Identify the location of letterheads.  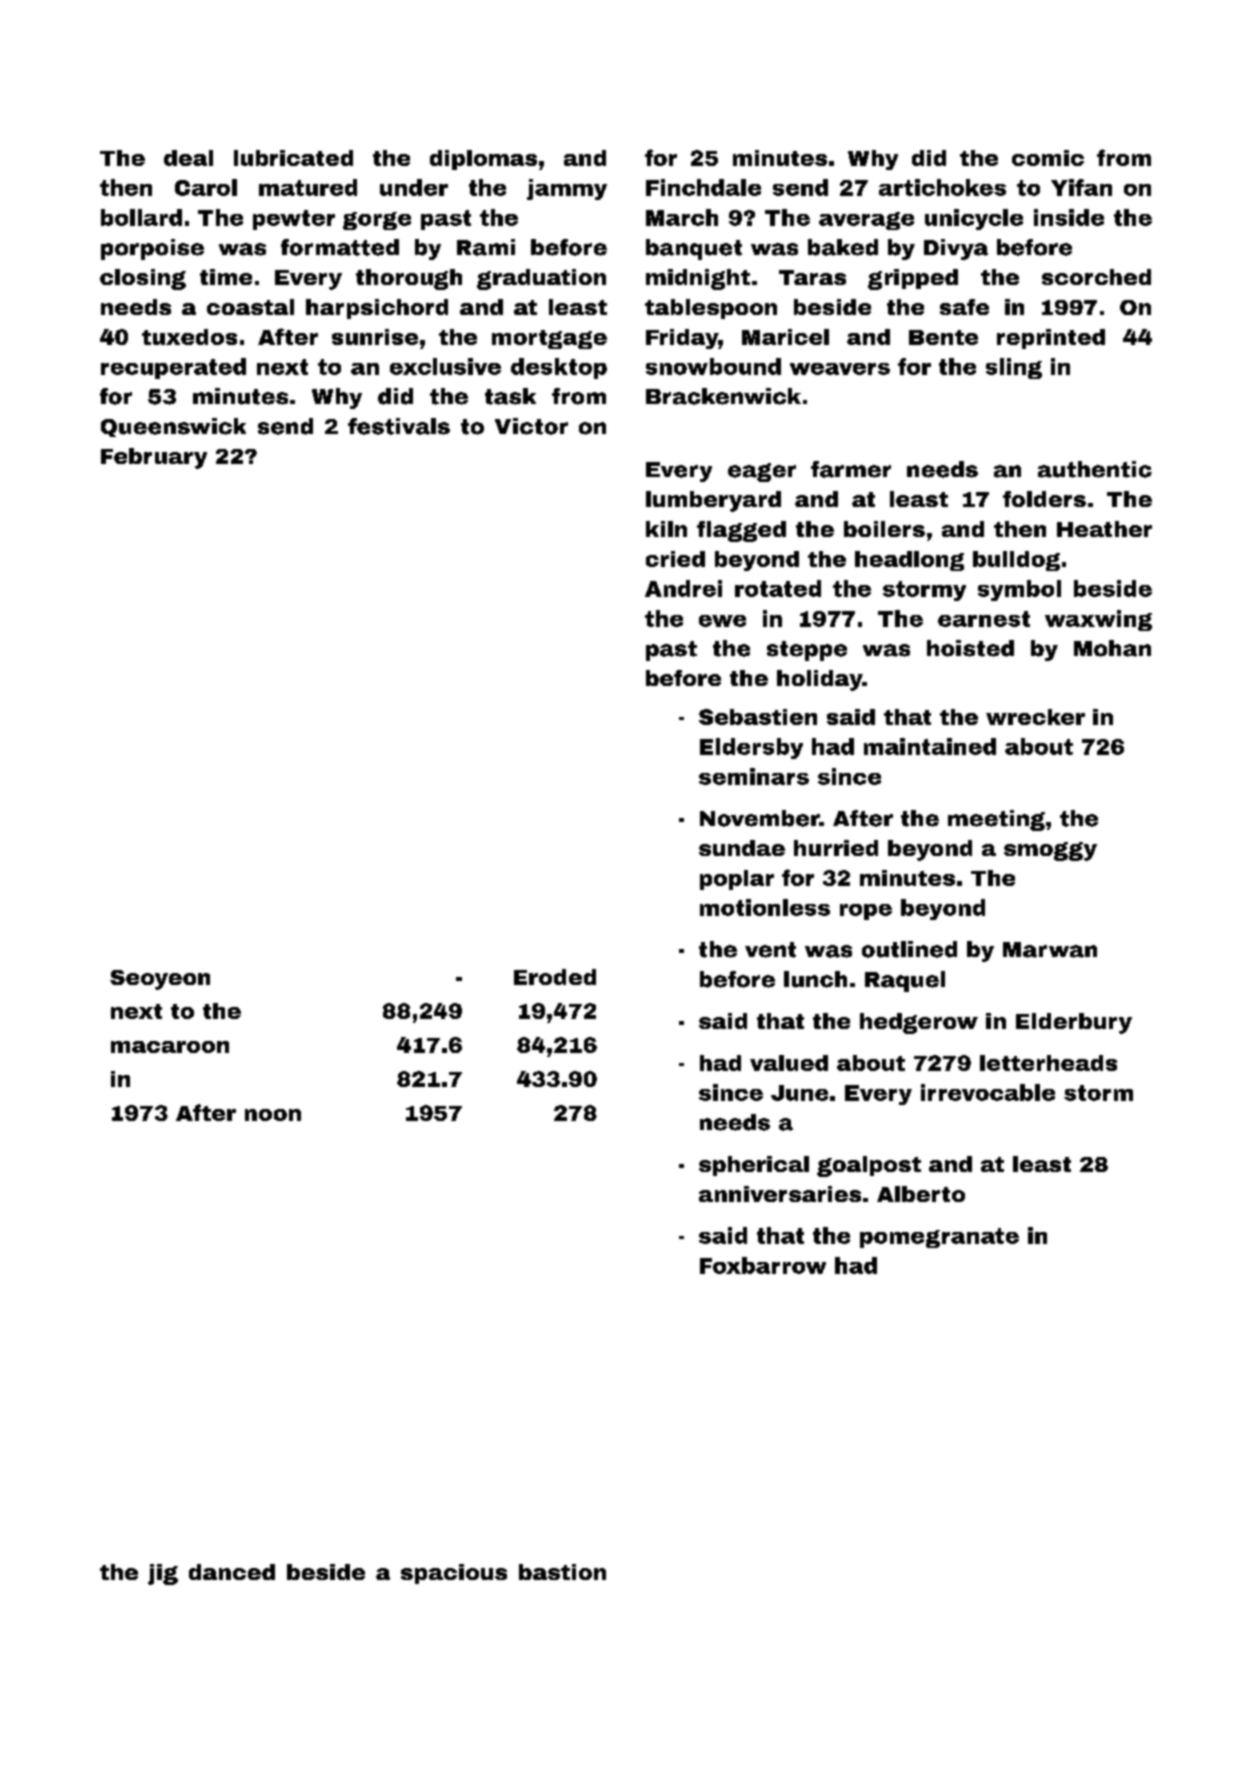
(1048, 1063).
